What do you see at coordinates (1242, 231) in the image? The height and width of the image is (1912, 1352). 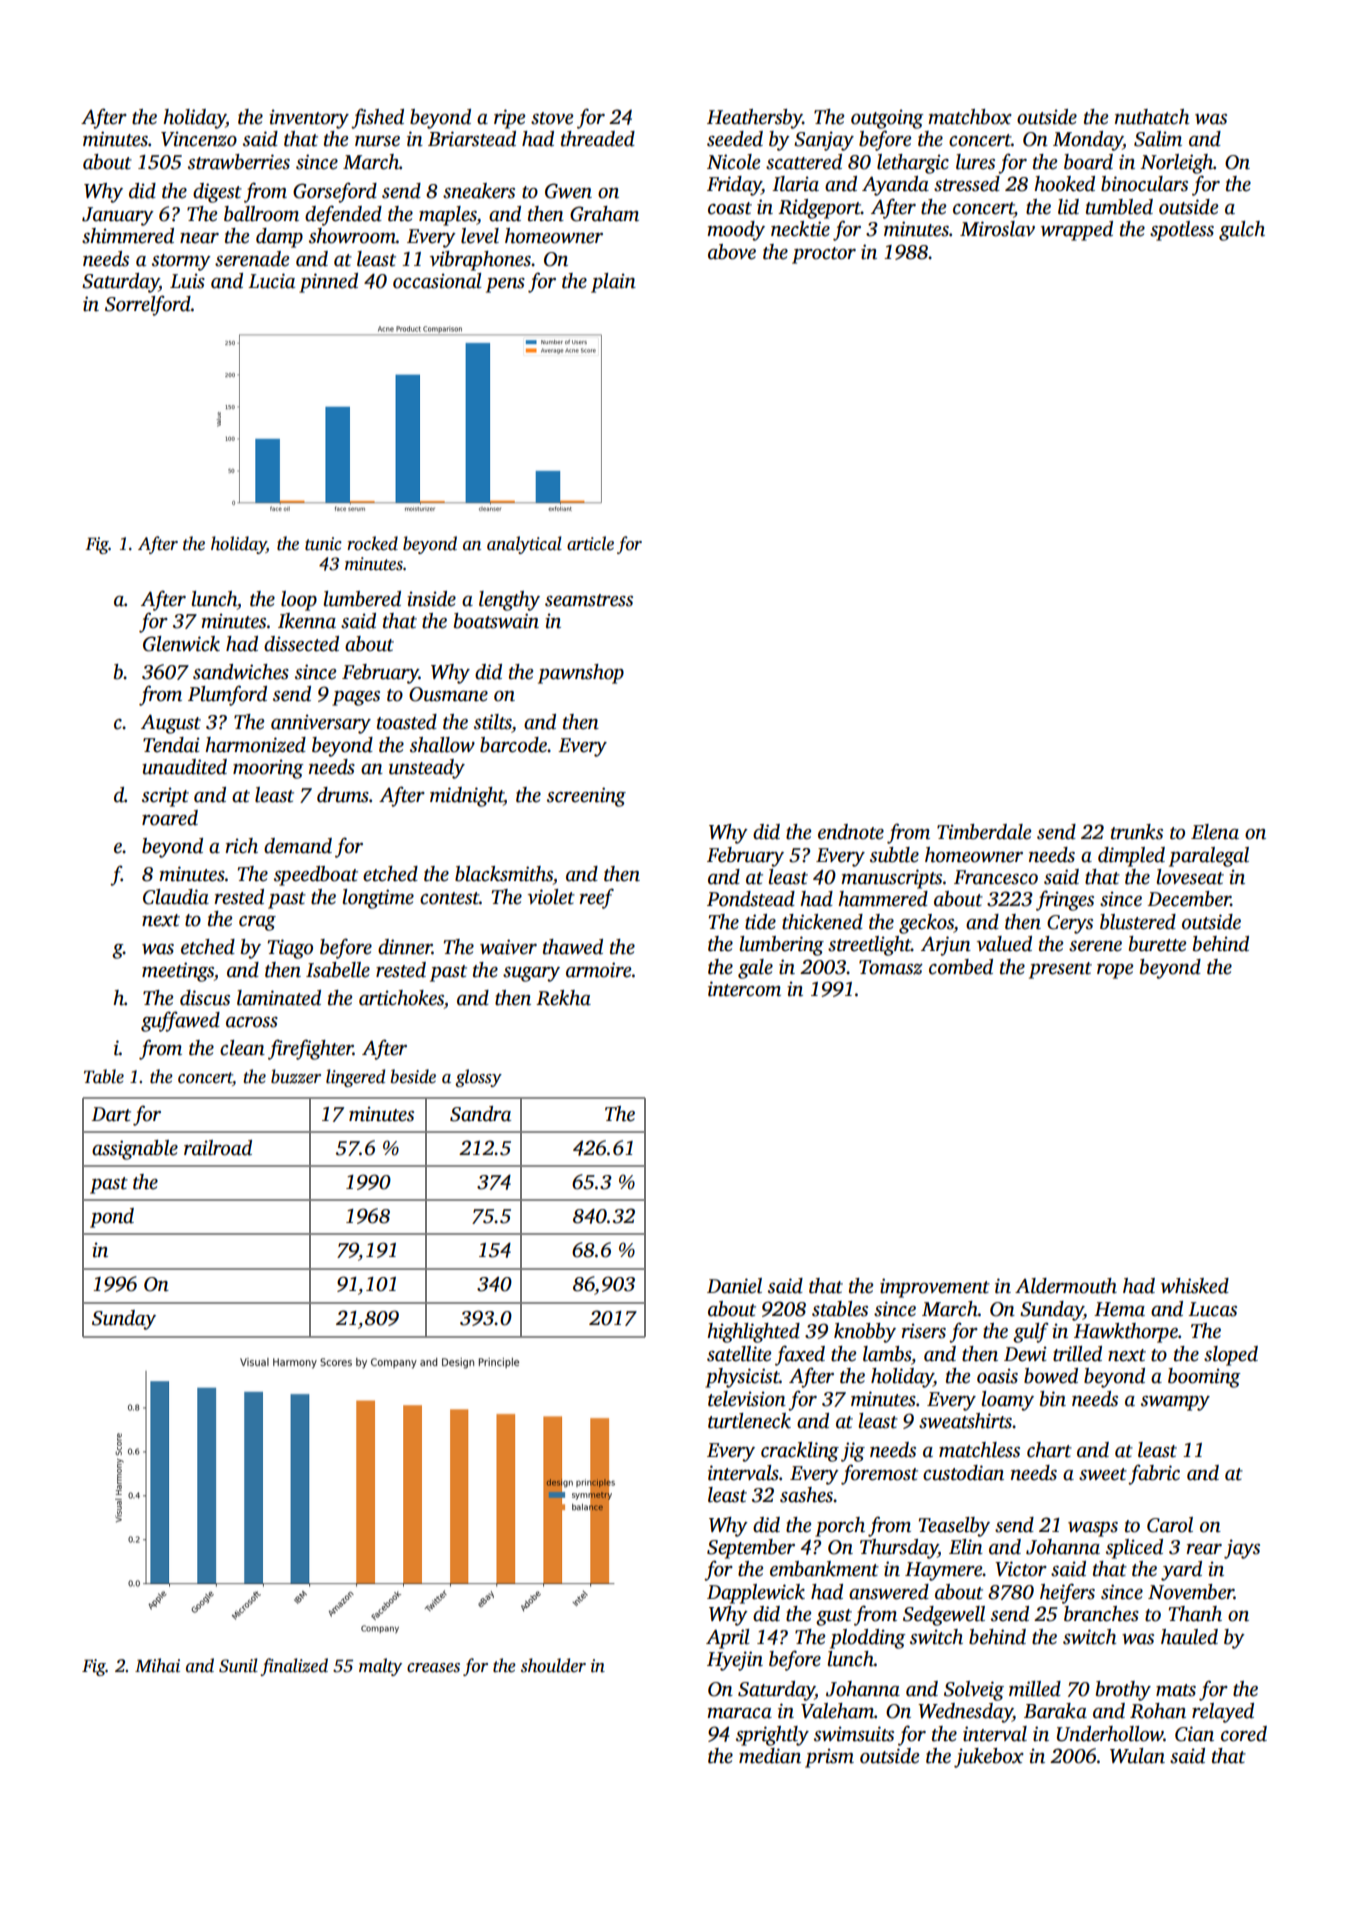 I see `gulch` at bounding box center [1242, 231].
